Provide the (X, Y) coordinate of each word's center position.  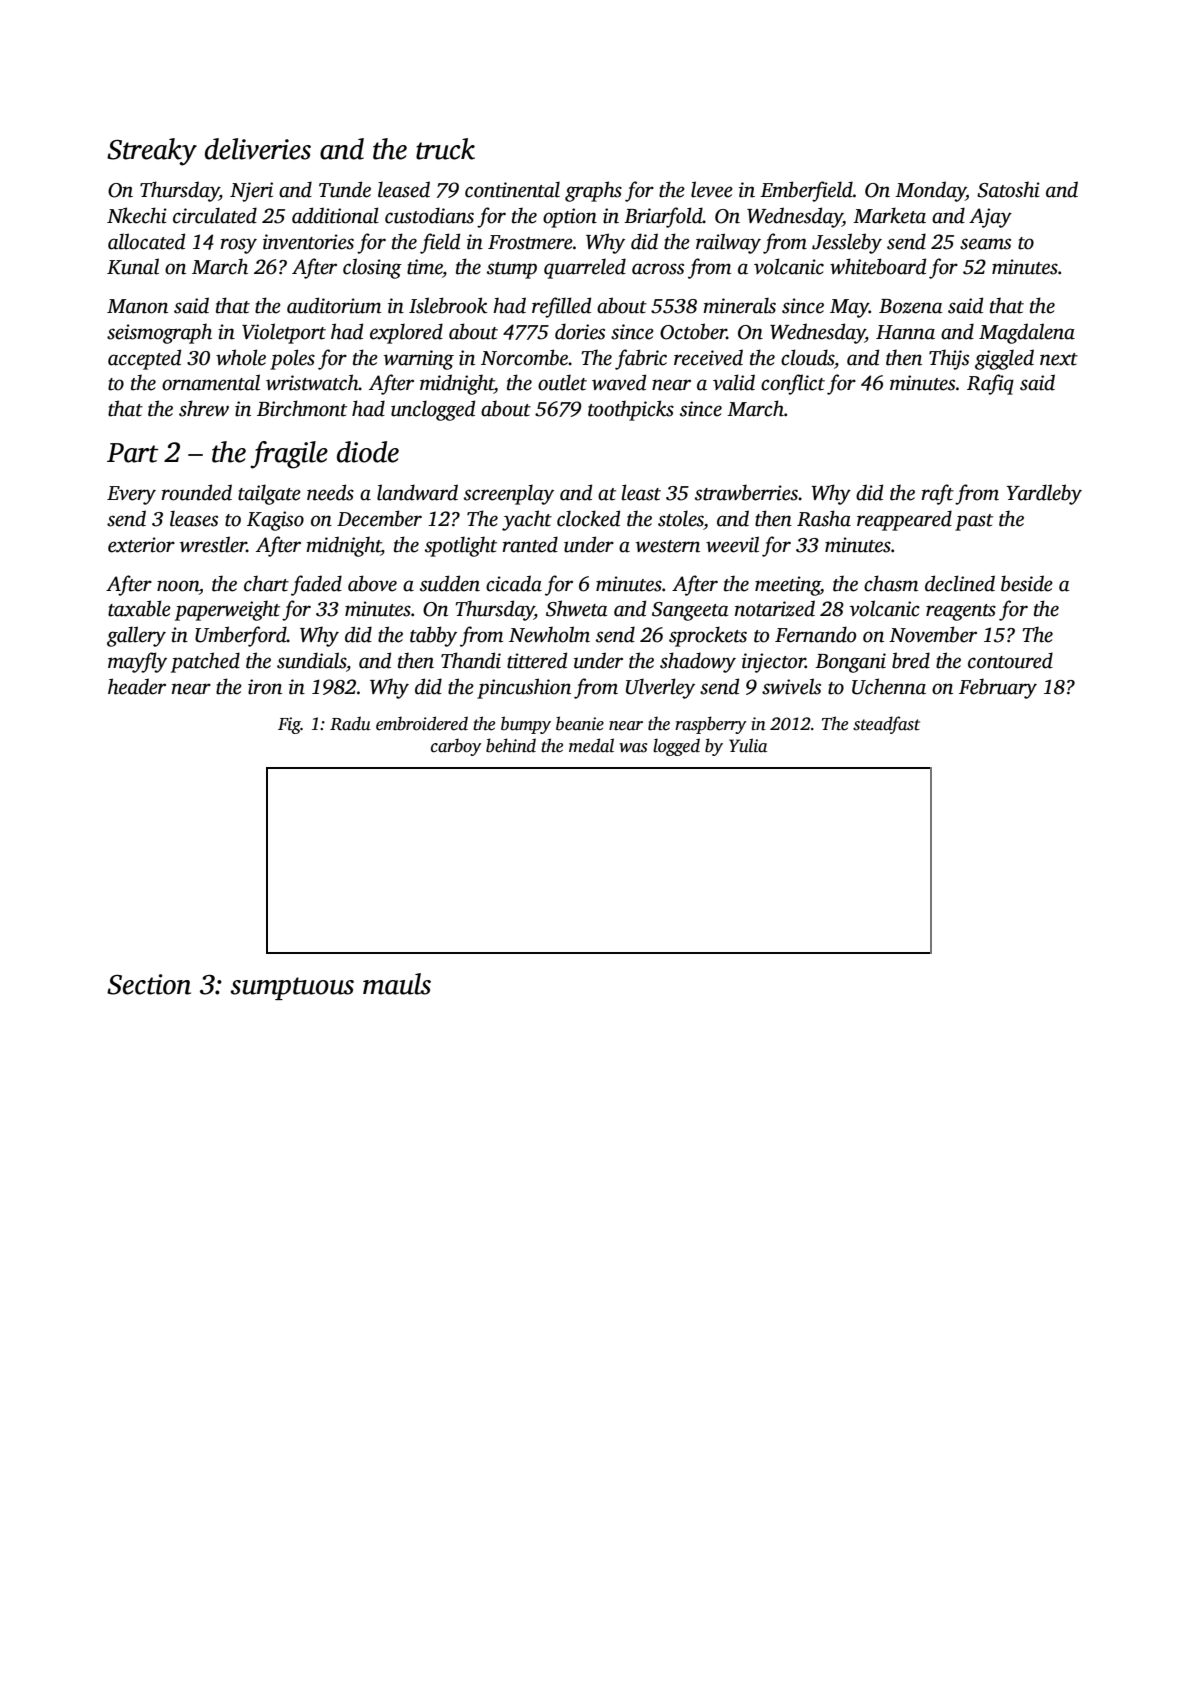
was (633, 748)
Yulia (748, 745)
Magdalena (1027, 333)
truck (445, 149)
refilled (561, 307)
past (974, 522)
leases (194, 518)
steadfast (886, 725)
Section (149, 984)
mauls (397, 984)
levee (712, 189)
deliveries (258, 149)
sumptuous (292, 988)
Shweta (577, 608)
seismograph (159, 333)
